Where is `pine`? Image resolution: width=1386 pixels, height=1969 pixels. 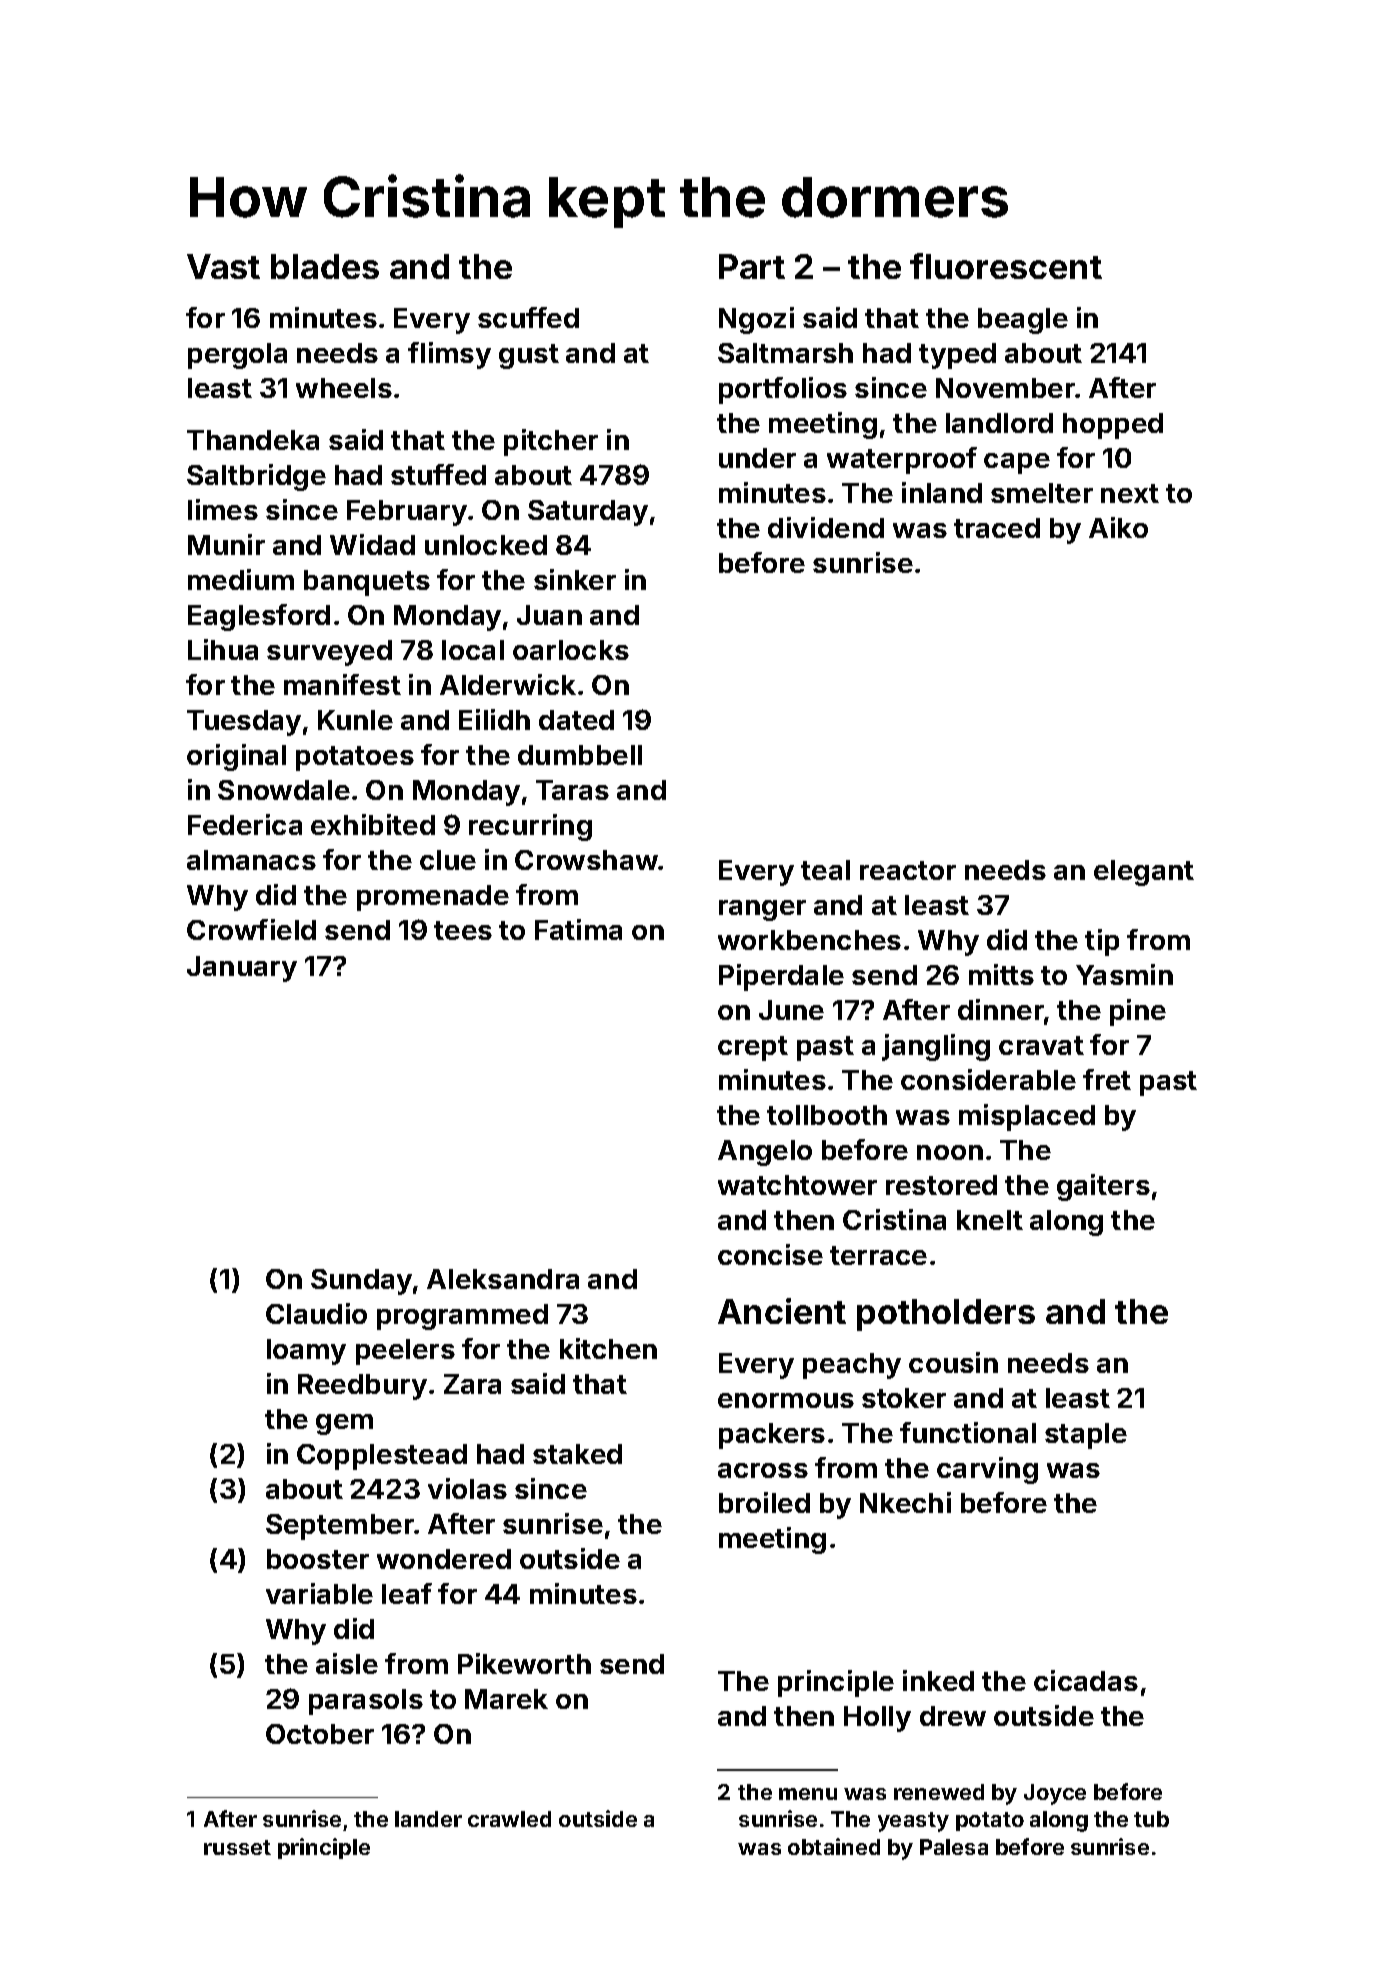 pine is located at coordinates (1138, 1012).
